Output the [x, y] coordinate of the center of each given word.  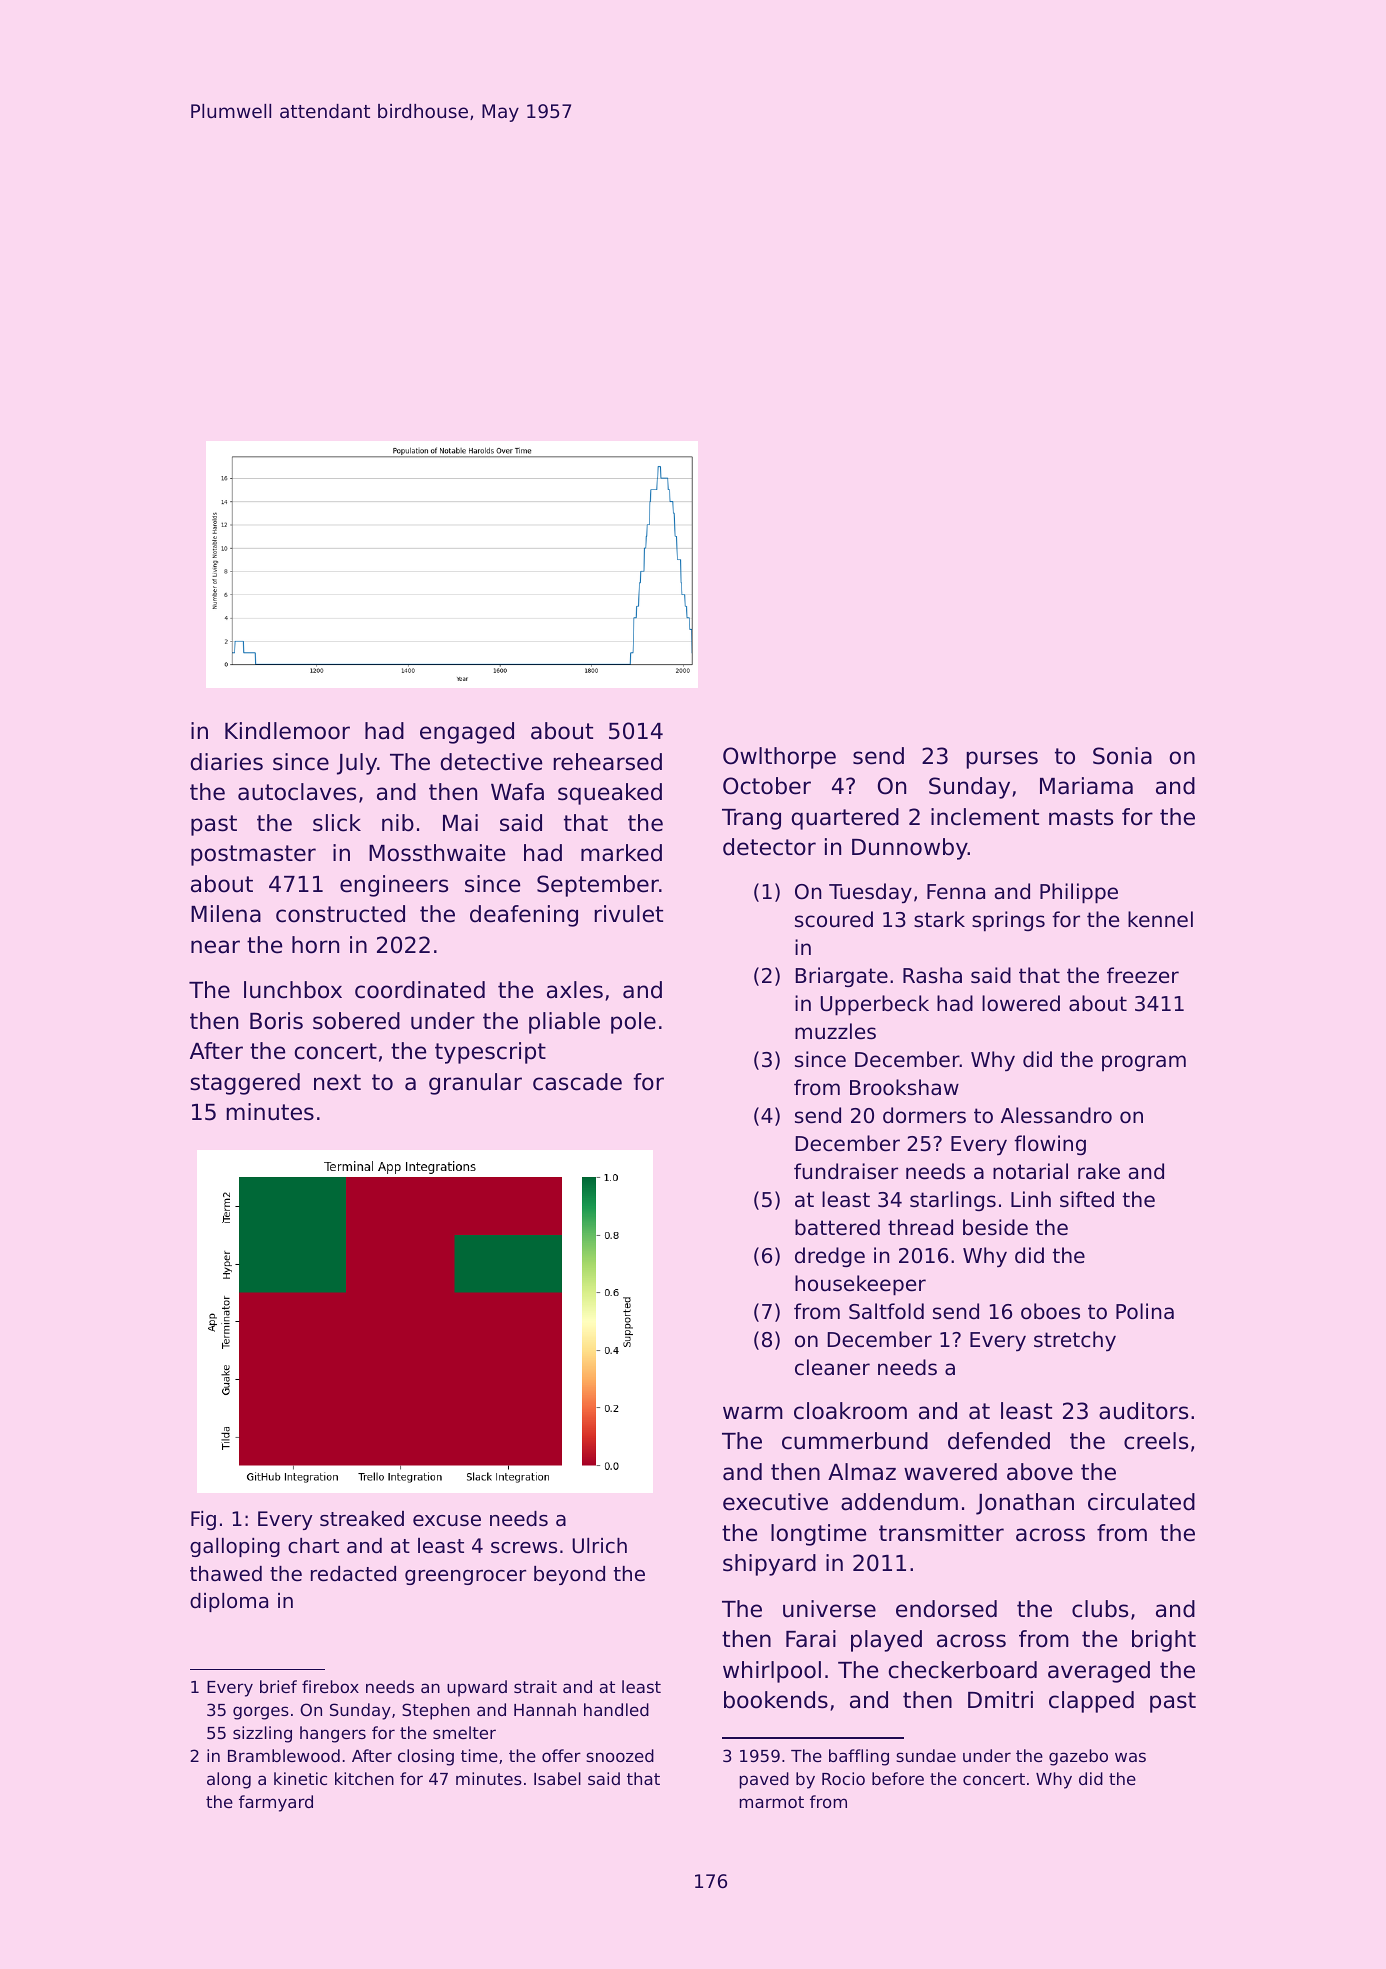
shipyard [769, 1565]
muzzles [835, 1031]
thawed [226, 1574]
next [337, 1082]
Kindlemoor [287, 731]
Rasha [932, 975]
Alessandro [1056, 1115]
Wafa [517, 792]
